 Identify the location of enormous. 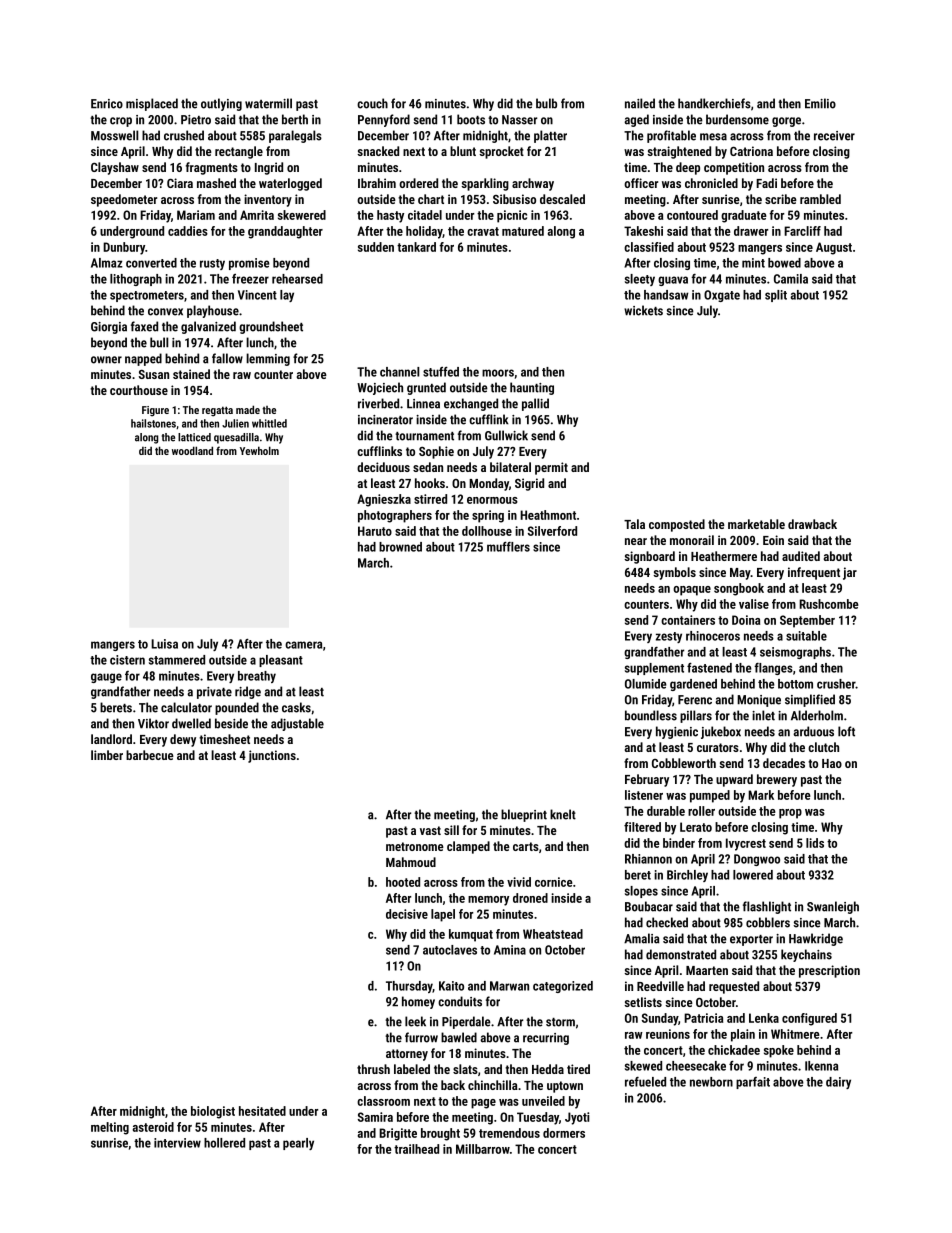
(492, 500).
